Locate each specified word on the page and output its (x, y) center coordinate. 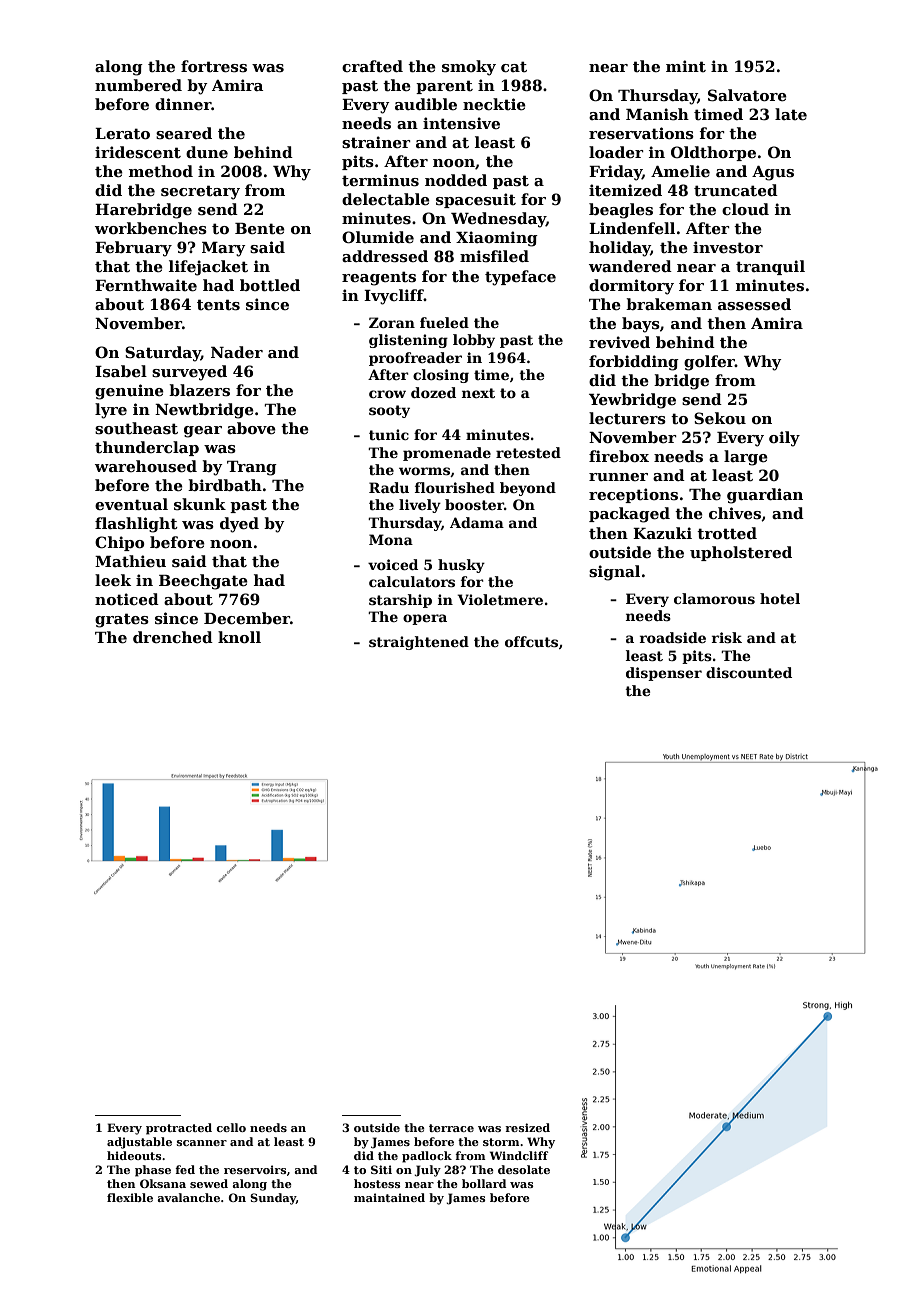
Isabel (121, 371)
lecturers (627, 418)
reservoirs (255, 1169)
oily (784, 439)
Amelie (680, 171)
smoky (469, 68)
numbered (138, 85)
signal (614, 573)
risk (727, 637)
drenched (173, 637)
